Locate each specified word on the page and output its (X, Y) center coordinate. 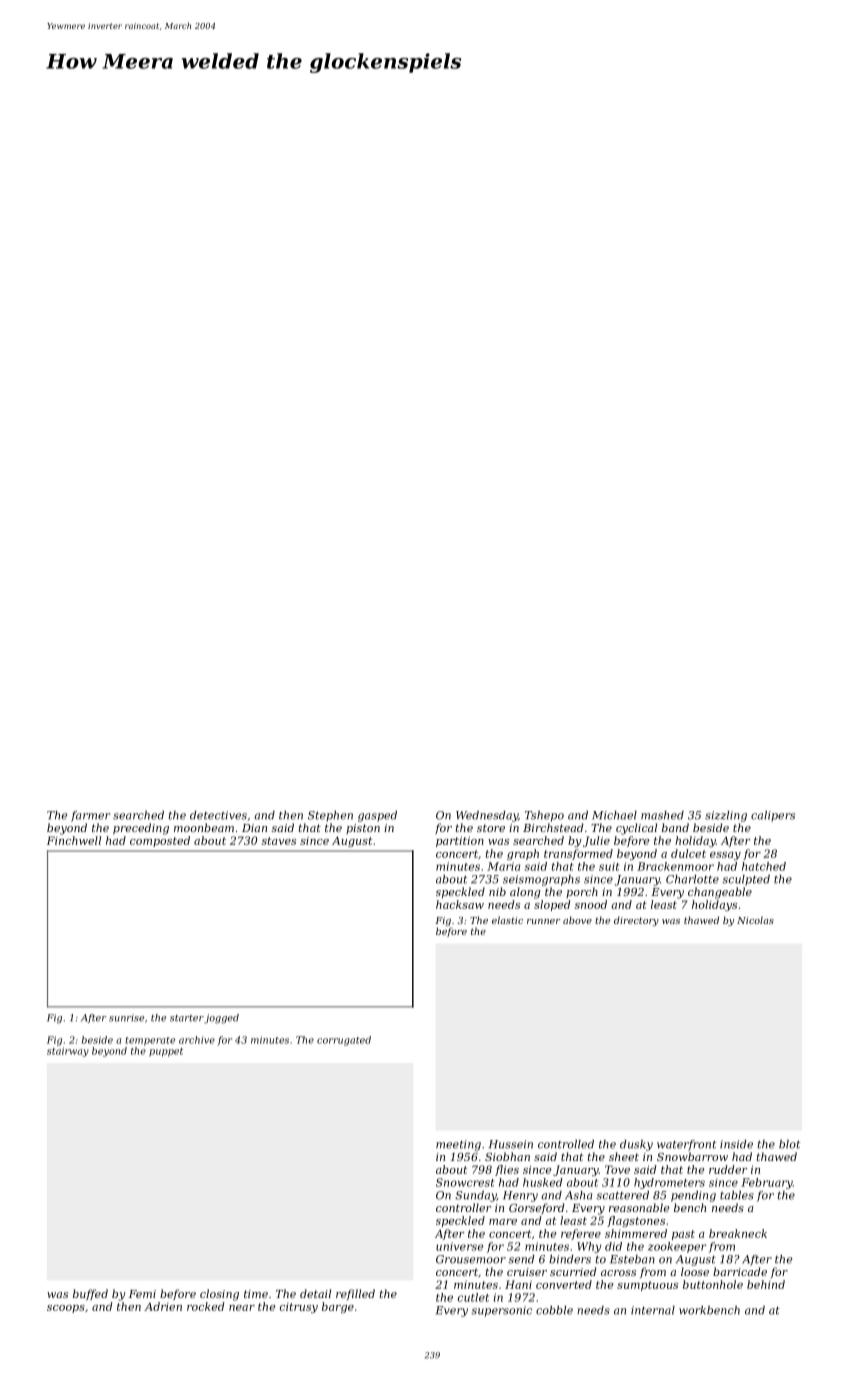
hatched (764, 866)
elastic (507, 920)
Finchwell (74, 840)
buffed (90, 1294)
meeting (458, 1145)
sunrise (126, 1018)
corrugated (344, 1041)
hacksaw (460, 904)
